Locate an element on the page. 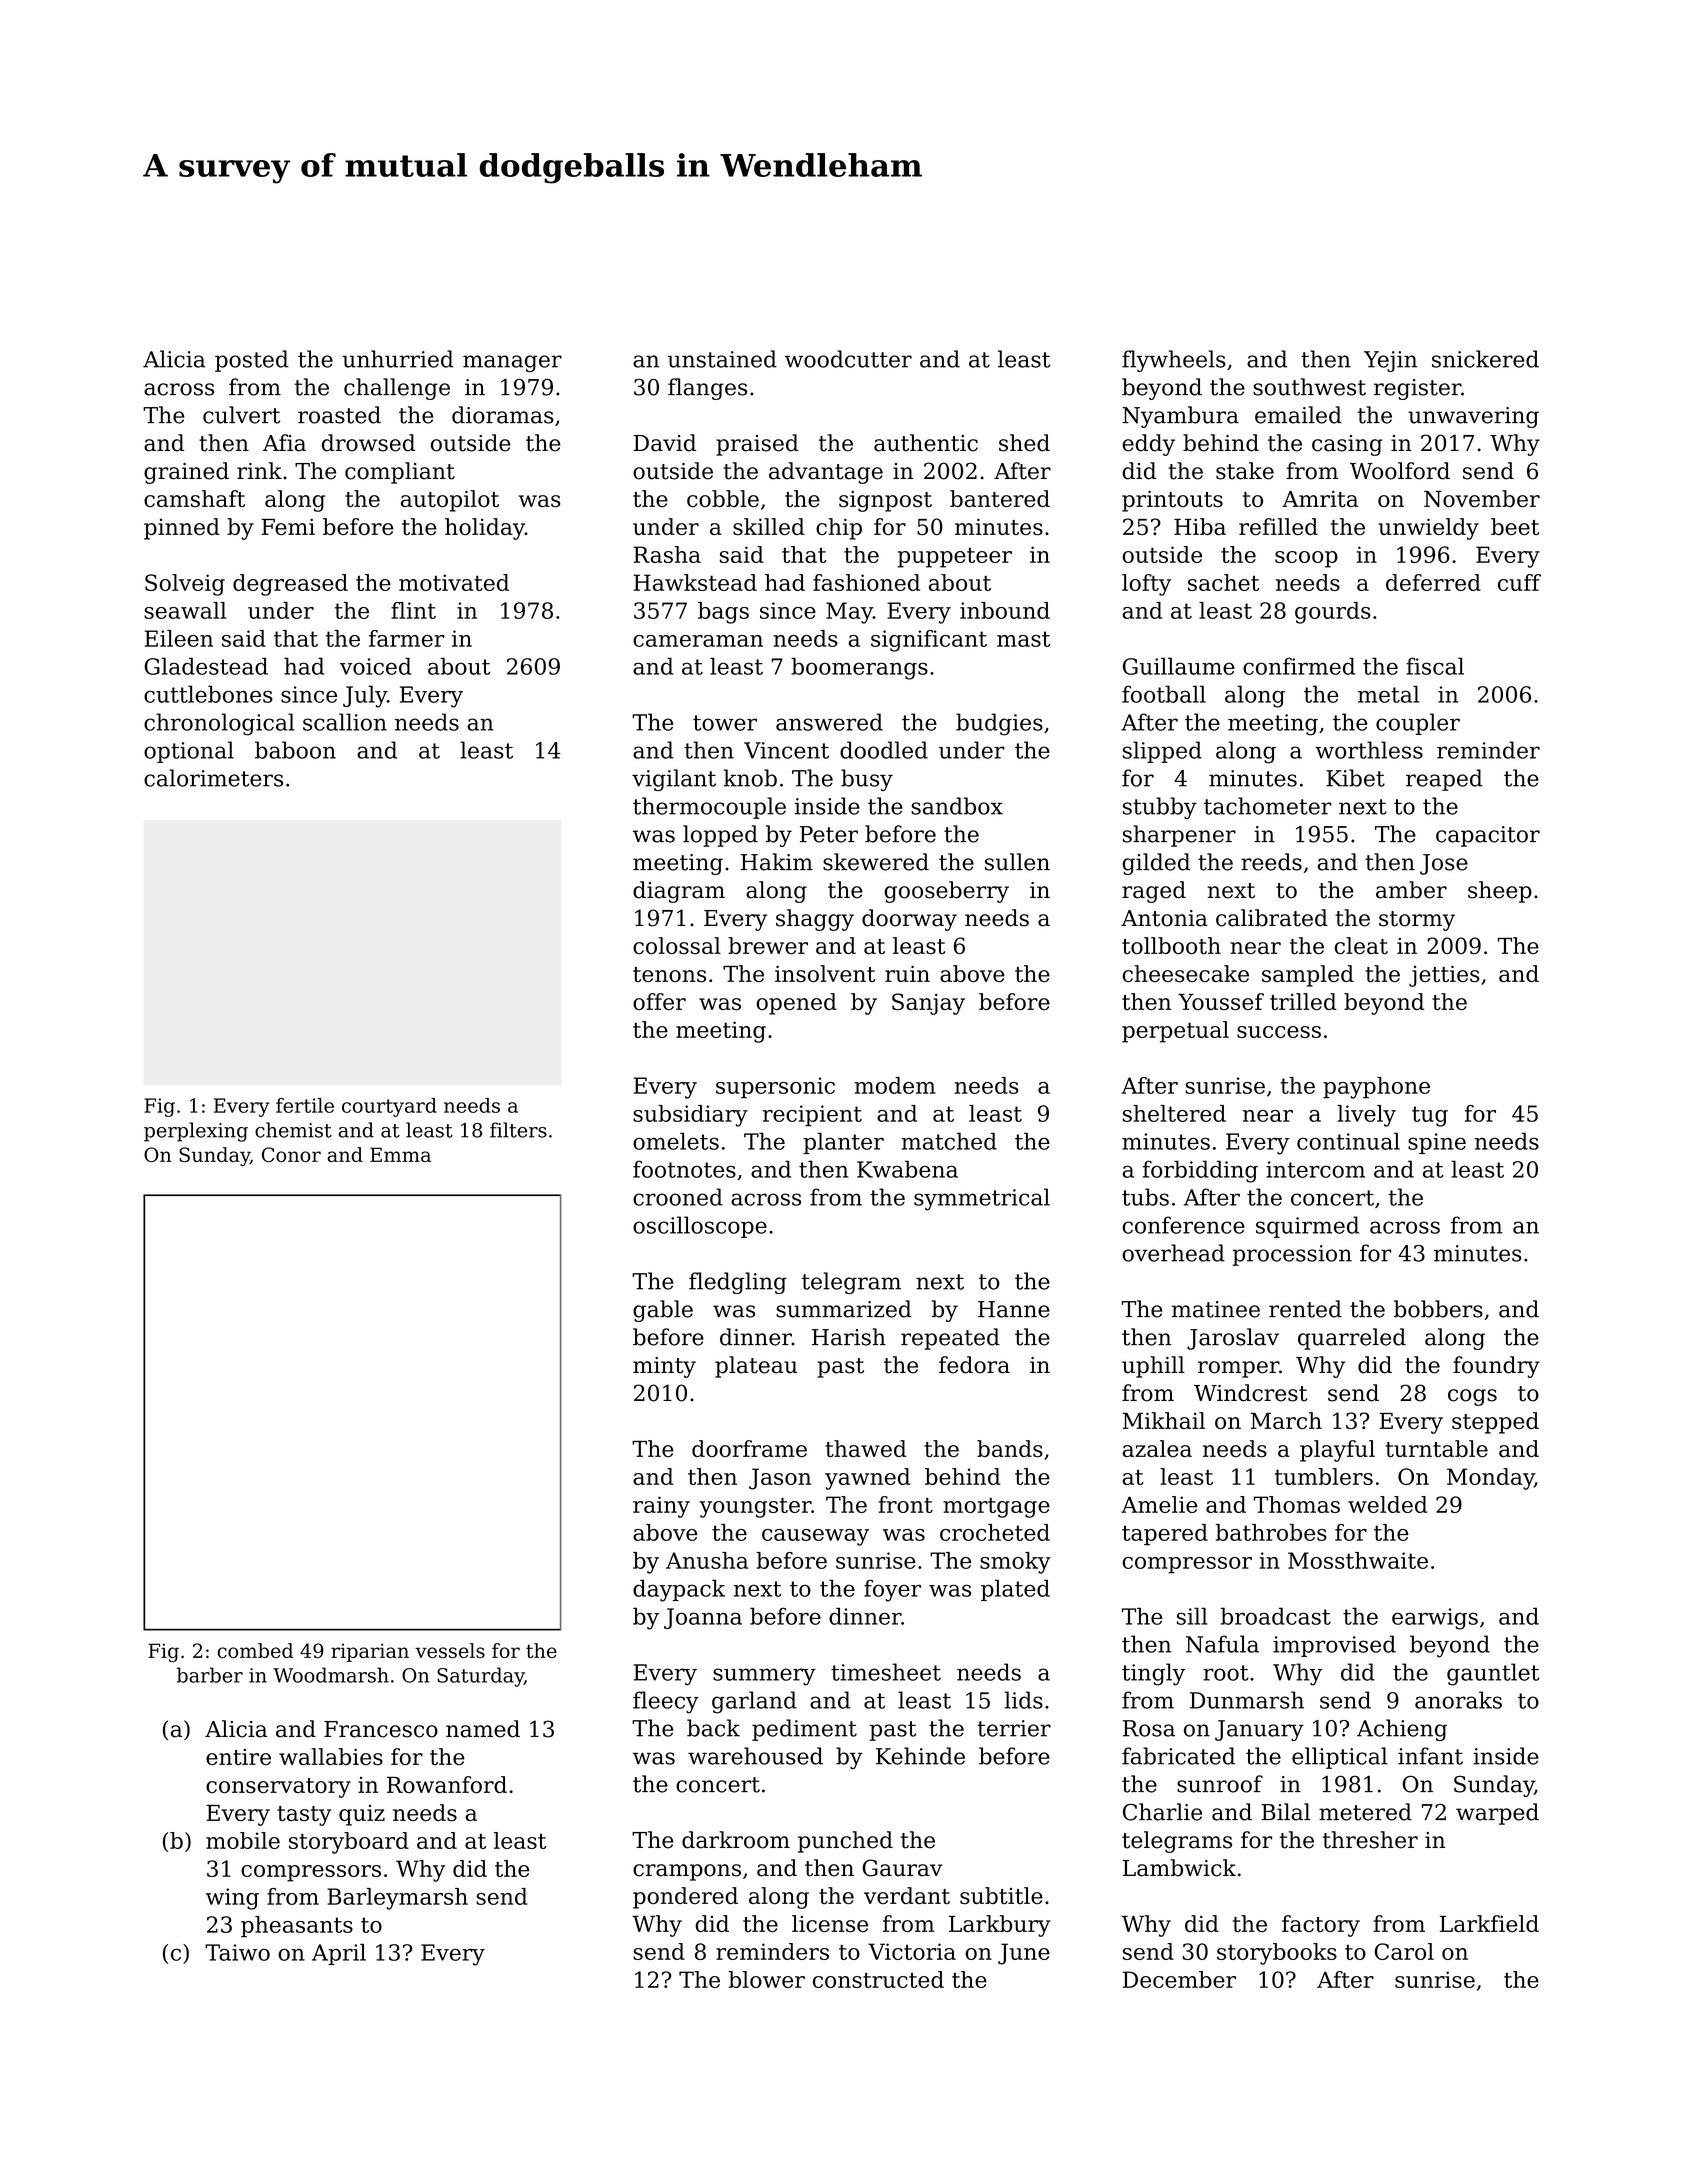  offer is located at coordinates (659, 1001).
